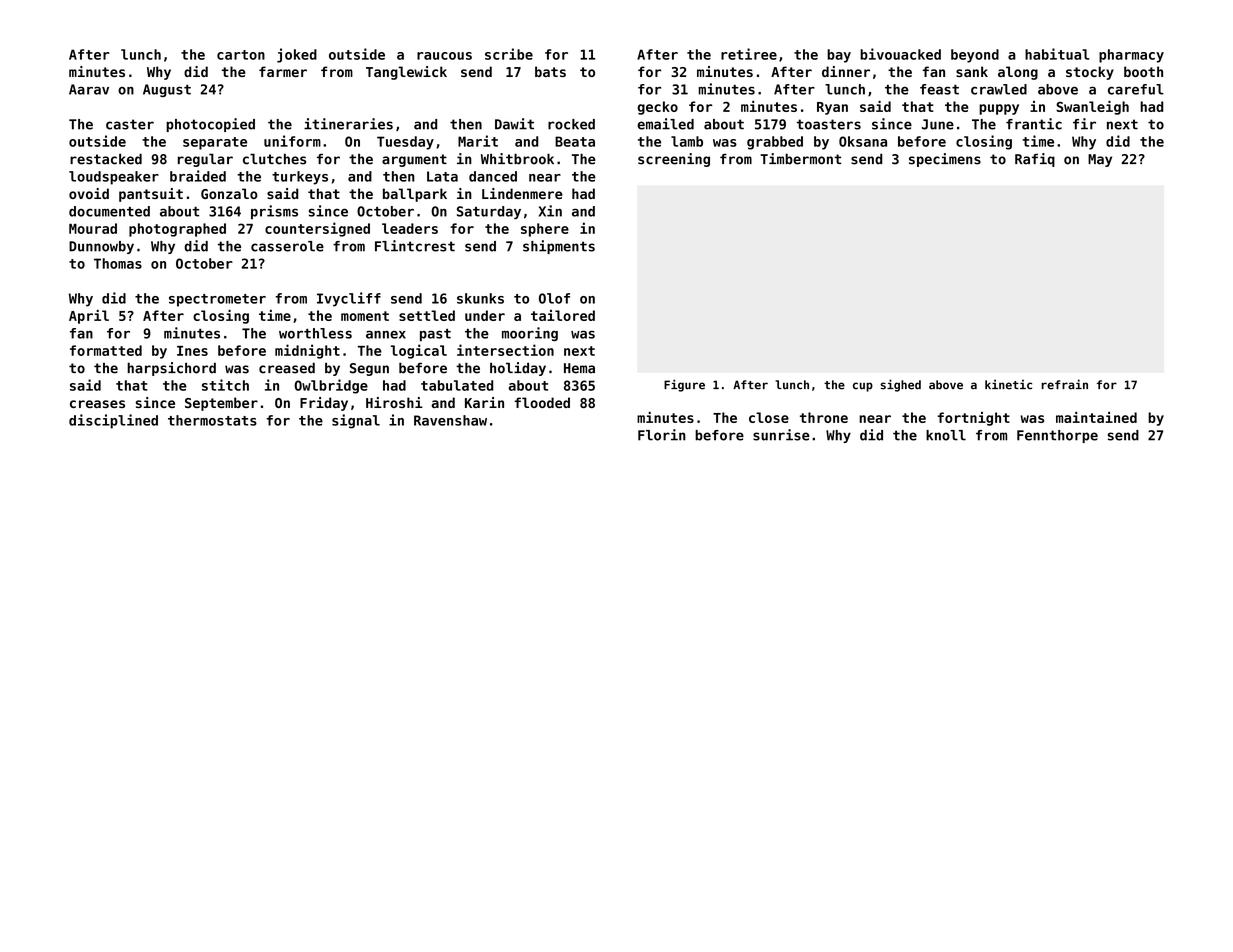  Describe the element at coordinates (292, 141) in the document. I see `uniform` at that location.
